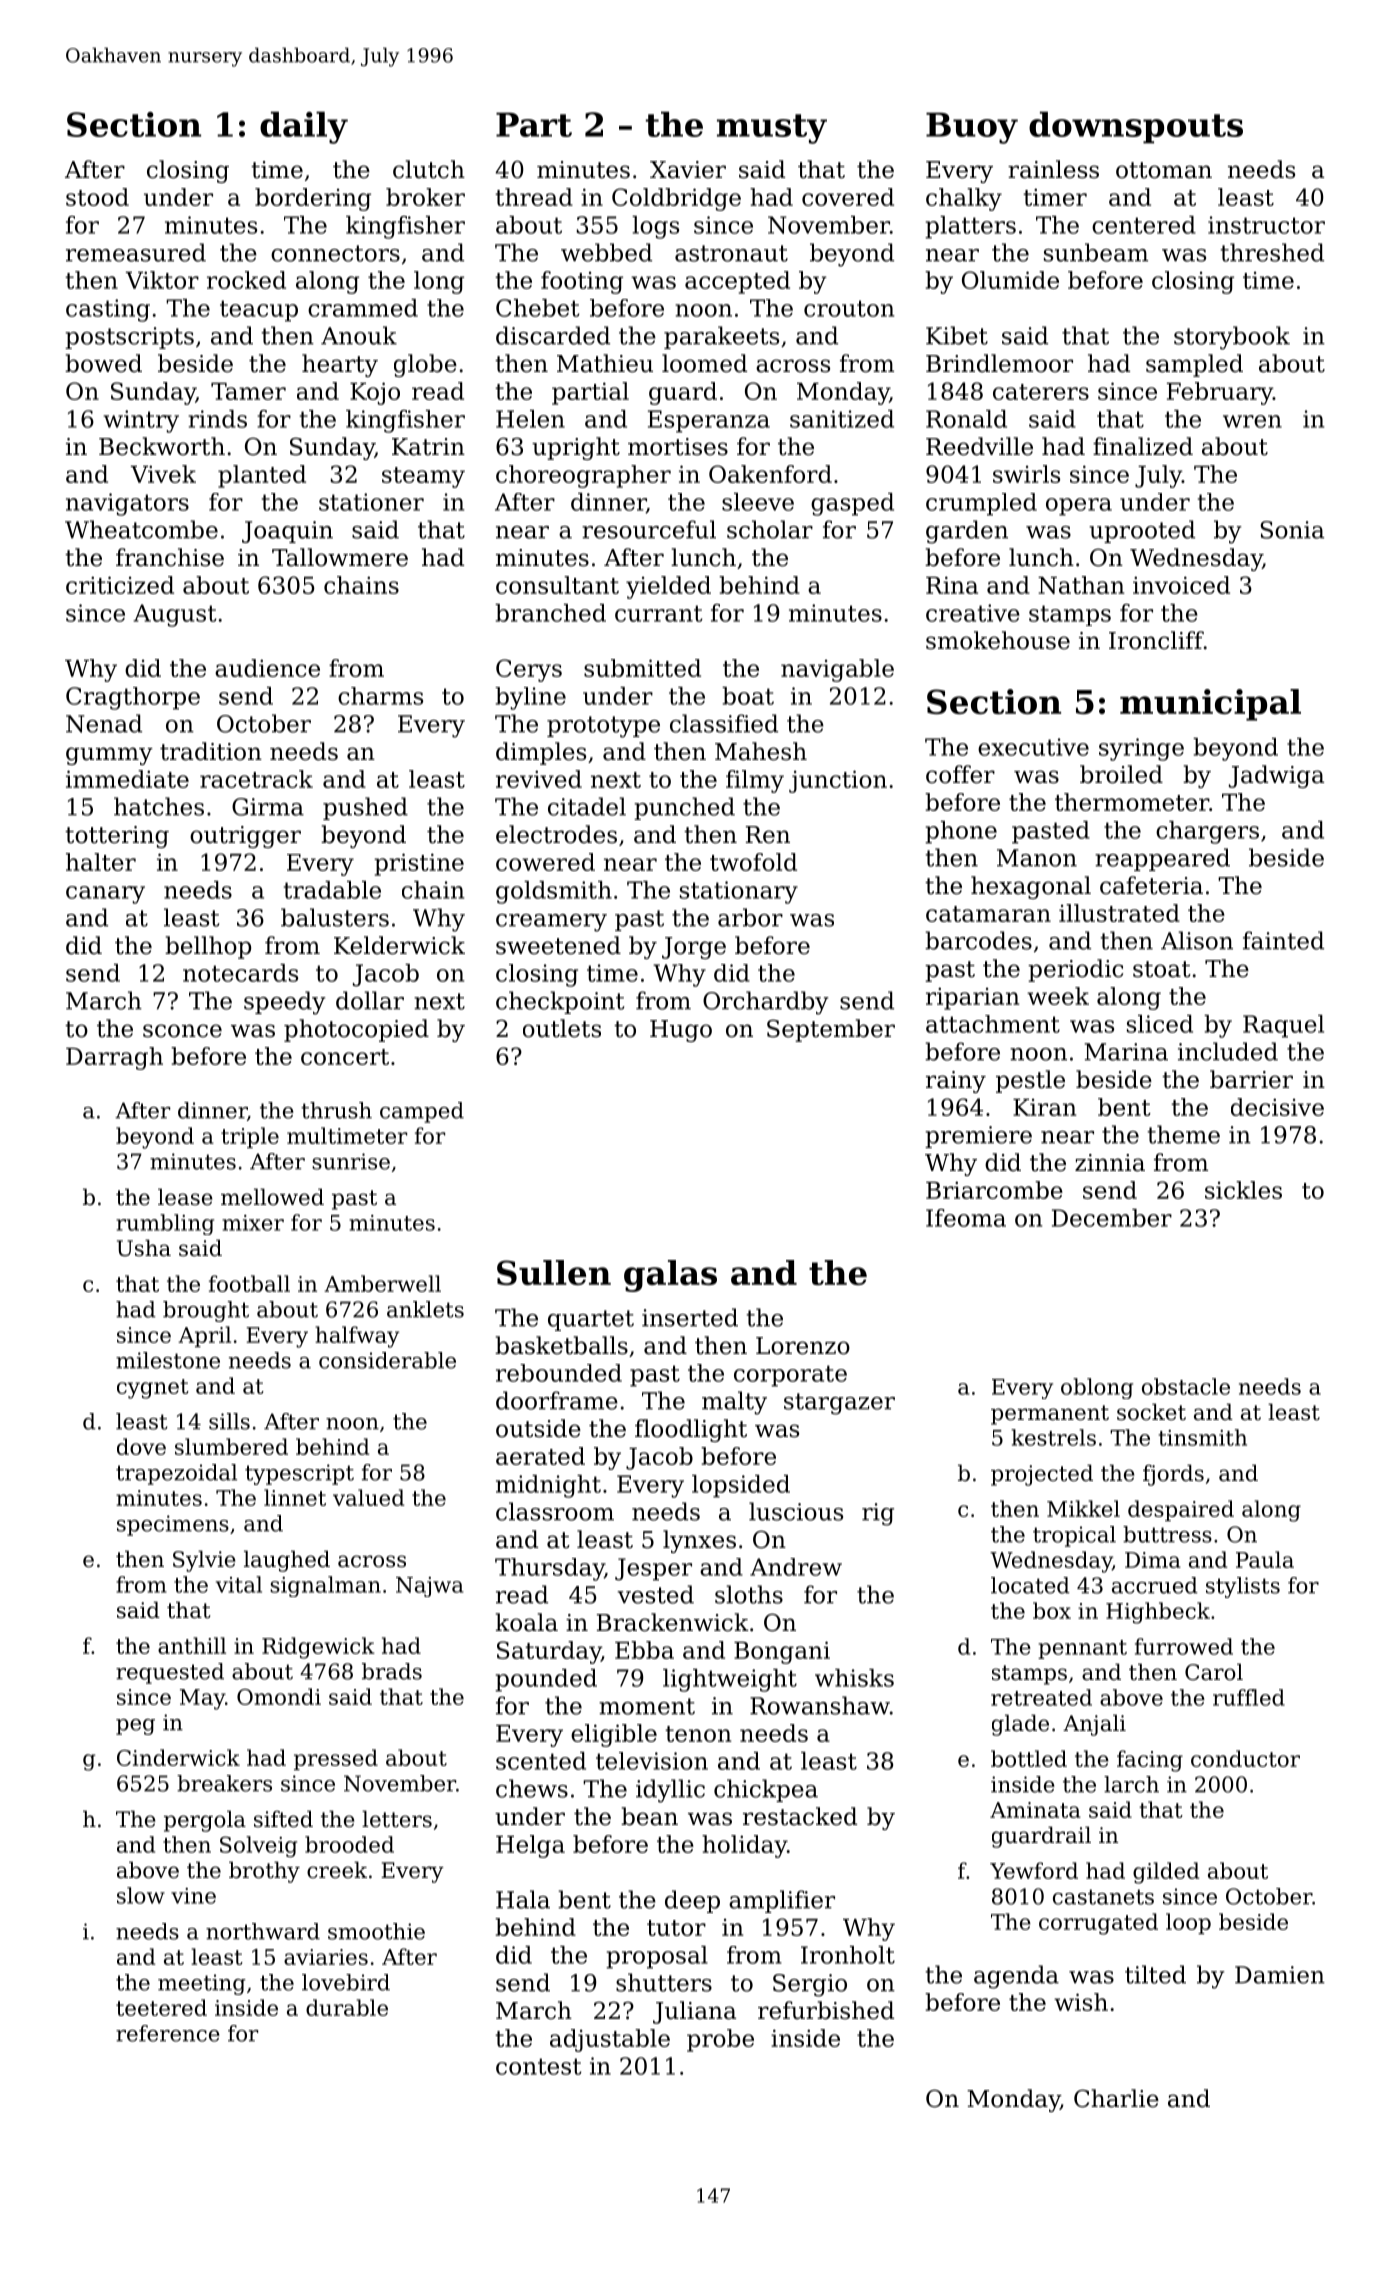 Image resolution: width=1390 pixels, height=2290 pixels. I want to click on Damien, so click(1280, 1975).
